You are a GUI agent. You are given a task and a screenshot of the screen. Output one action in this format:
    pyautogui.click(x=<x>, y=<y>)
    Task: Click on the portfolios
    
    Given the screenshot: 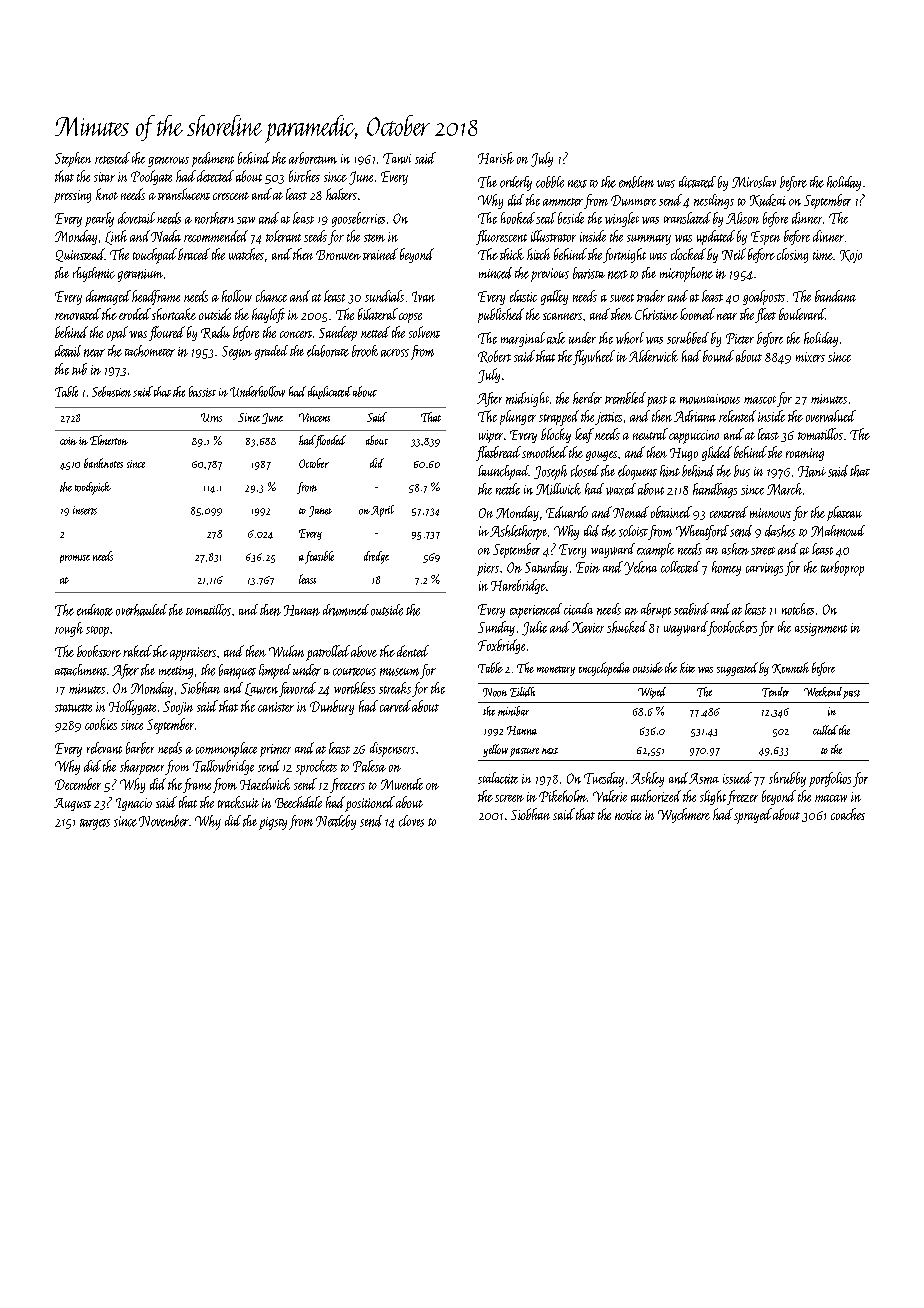 What is the action you would take?
    pyautogui.click(x=830, y=779)
